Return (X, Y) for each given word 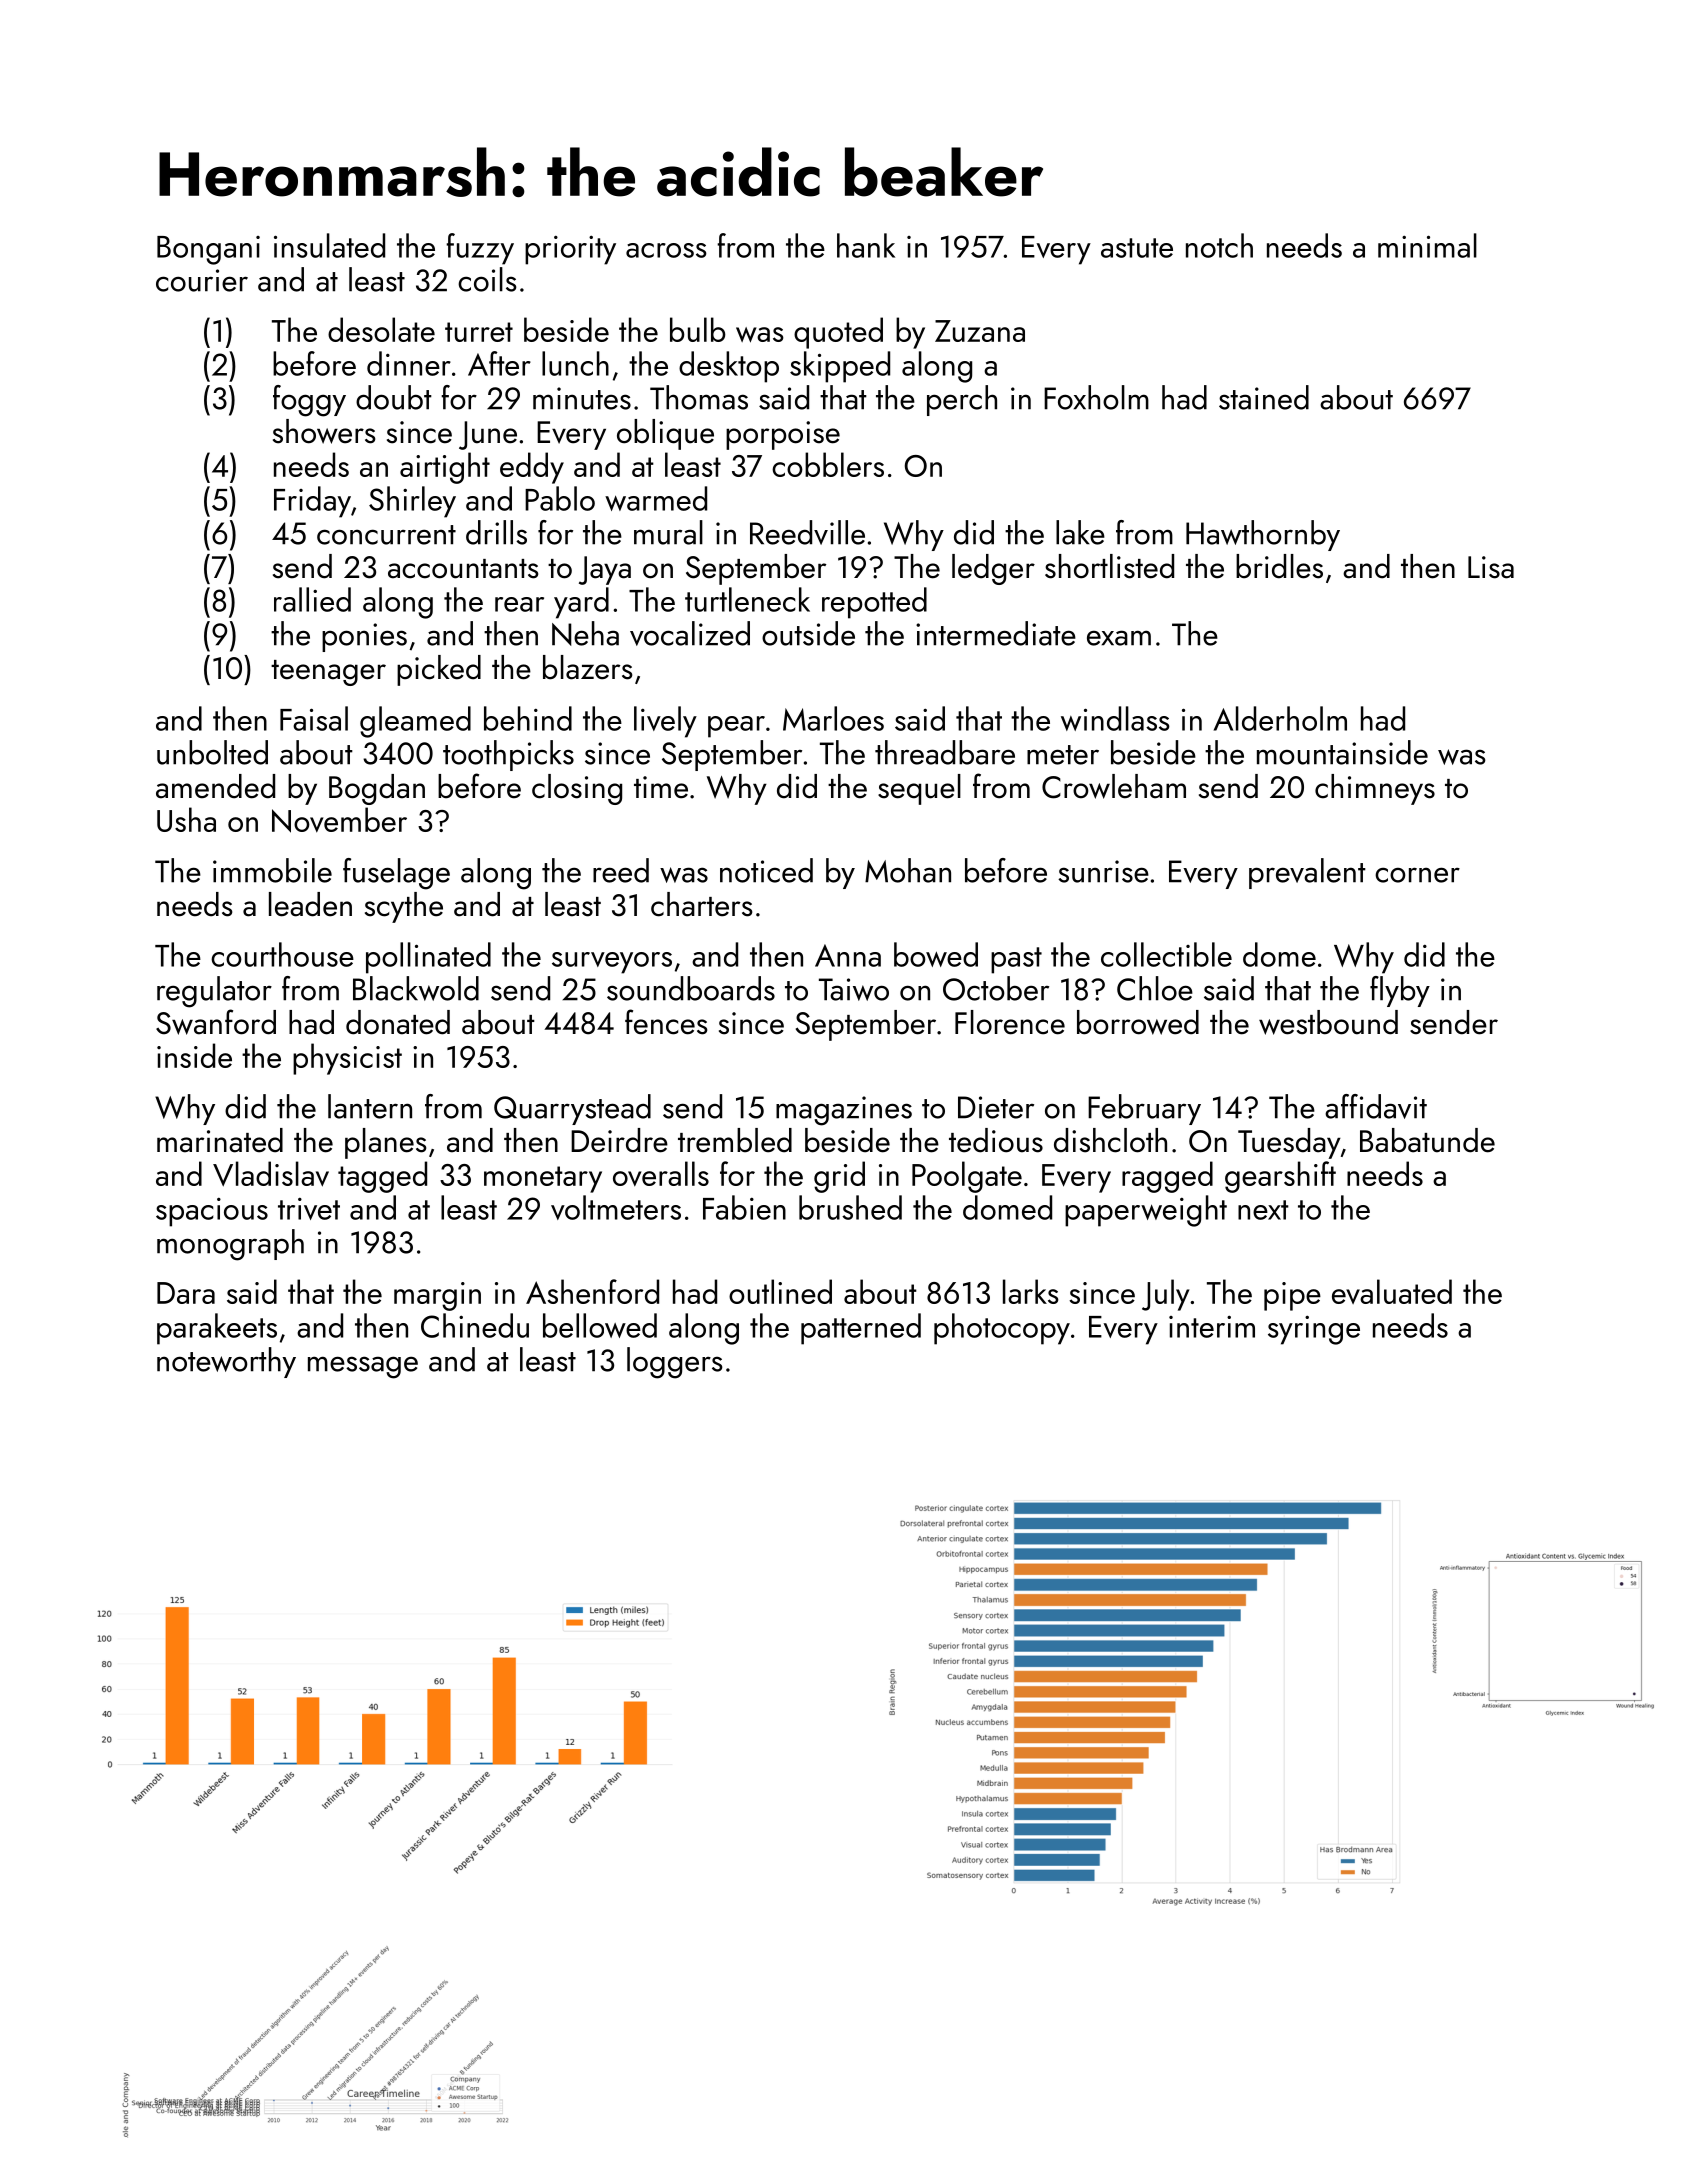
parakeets (217, 1329)
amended (215, 786)
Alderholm (1280, 718)
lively (665, 722)
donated (398, 1022)
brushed (850, 1207)
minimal (1427, 245)
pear (736, 727)
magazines (844, 1111)
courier (202, 280)
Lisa (1491, 567)
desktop (729, 367)
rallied (312, 599)
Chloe (1155, 988)
